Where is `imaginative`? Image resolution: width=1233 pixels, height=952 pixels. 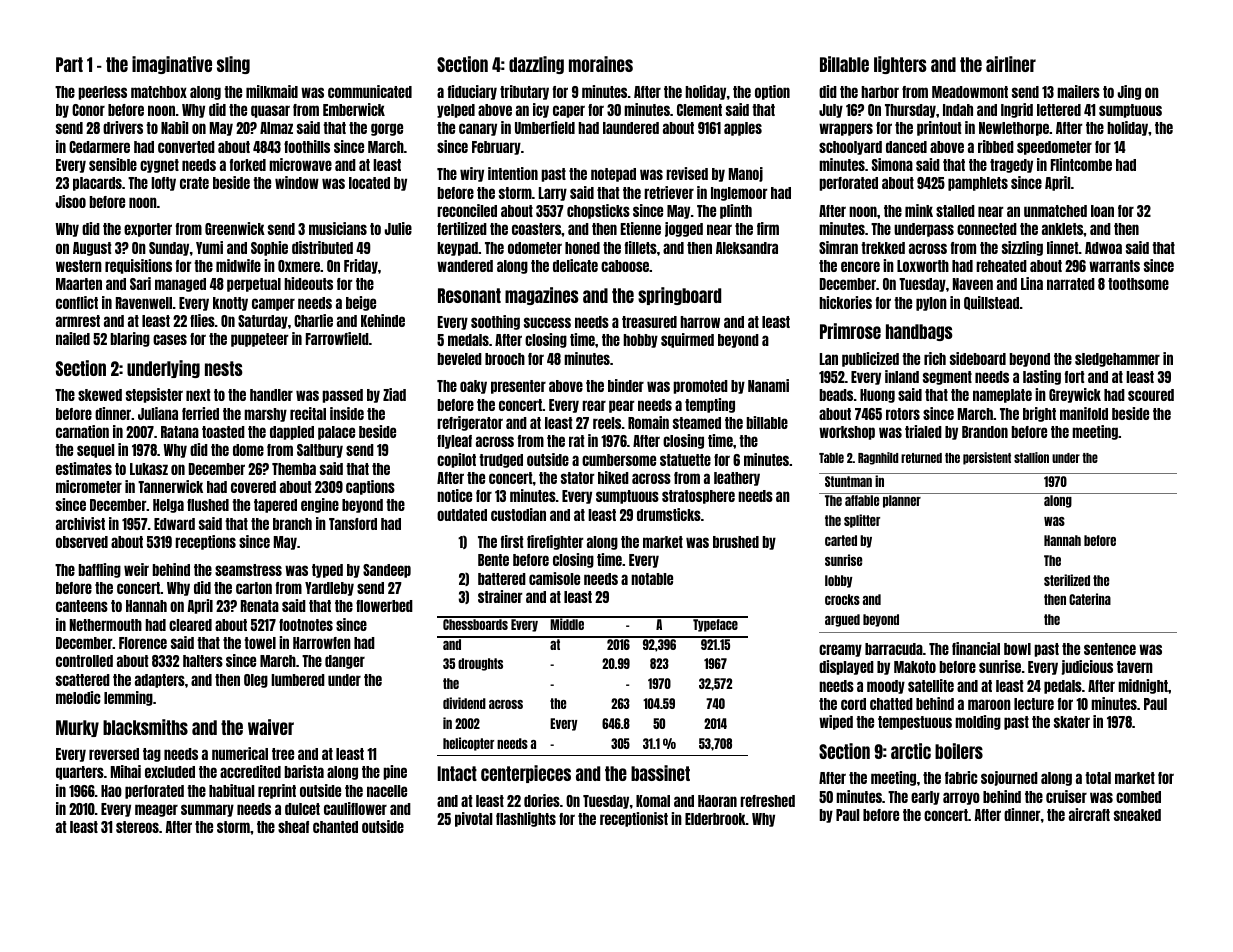
imaginative is located at coordinates (172, 65).
